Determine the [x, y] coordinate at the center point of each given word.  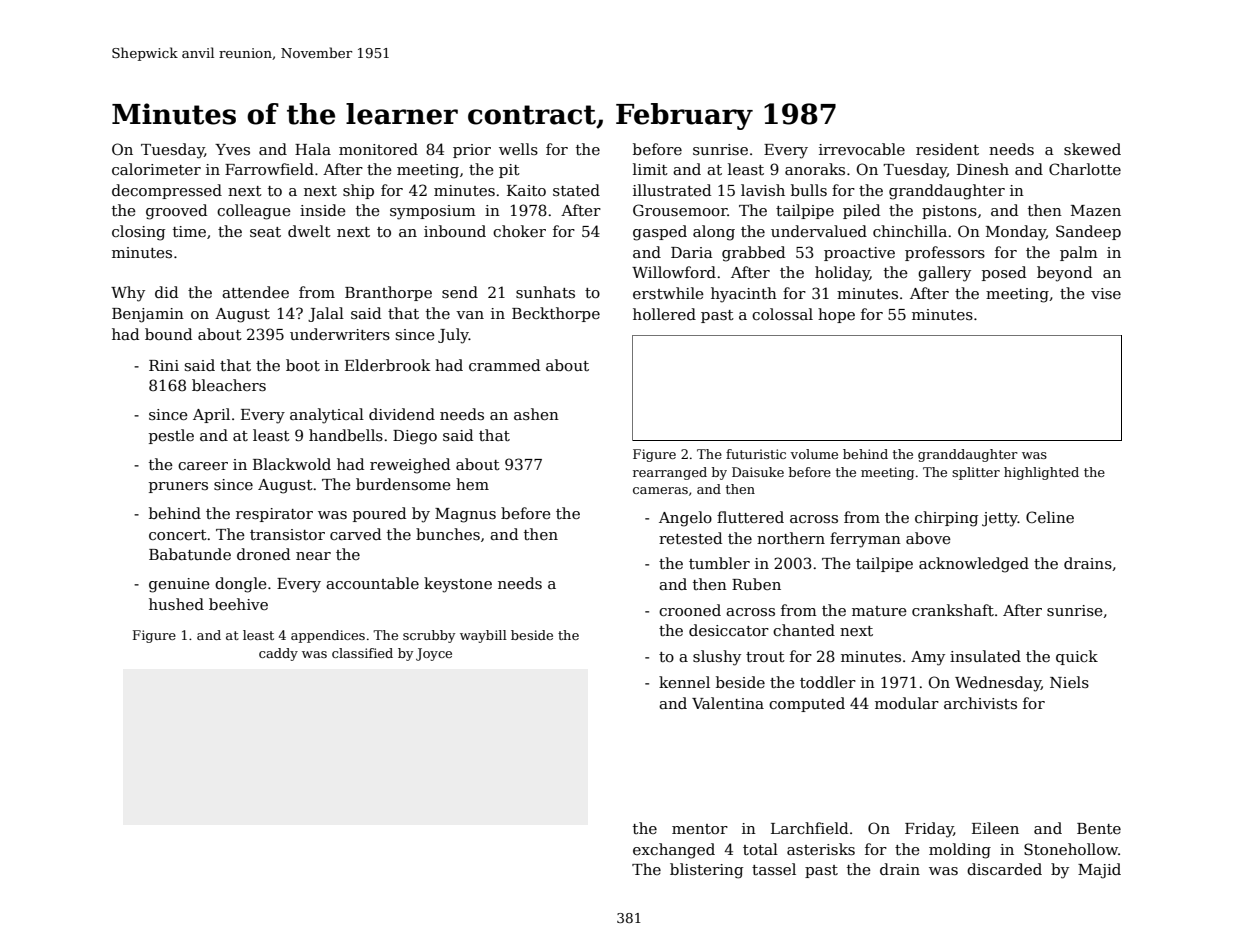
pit [509, 171]
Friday [929, 830]
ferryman [865, 540]
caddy [278, 654]
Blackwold [292, 464]
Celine [1050, 517]
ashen [536, 414]
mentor [700, 829]
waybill [483, 636]
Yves [232, 149]
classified [362, 653]
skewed [1092, 149]
